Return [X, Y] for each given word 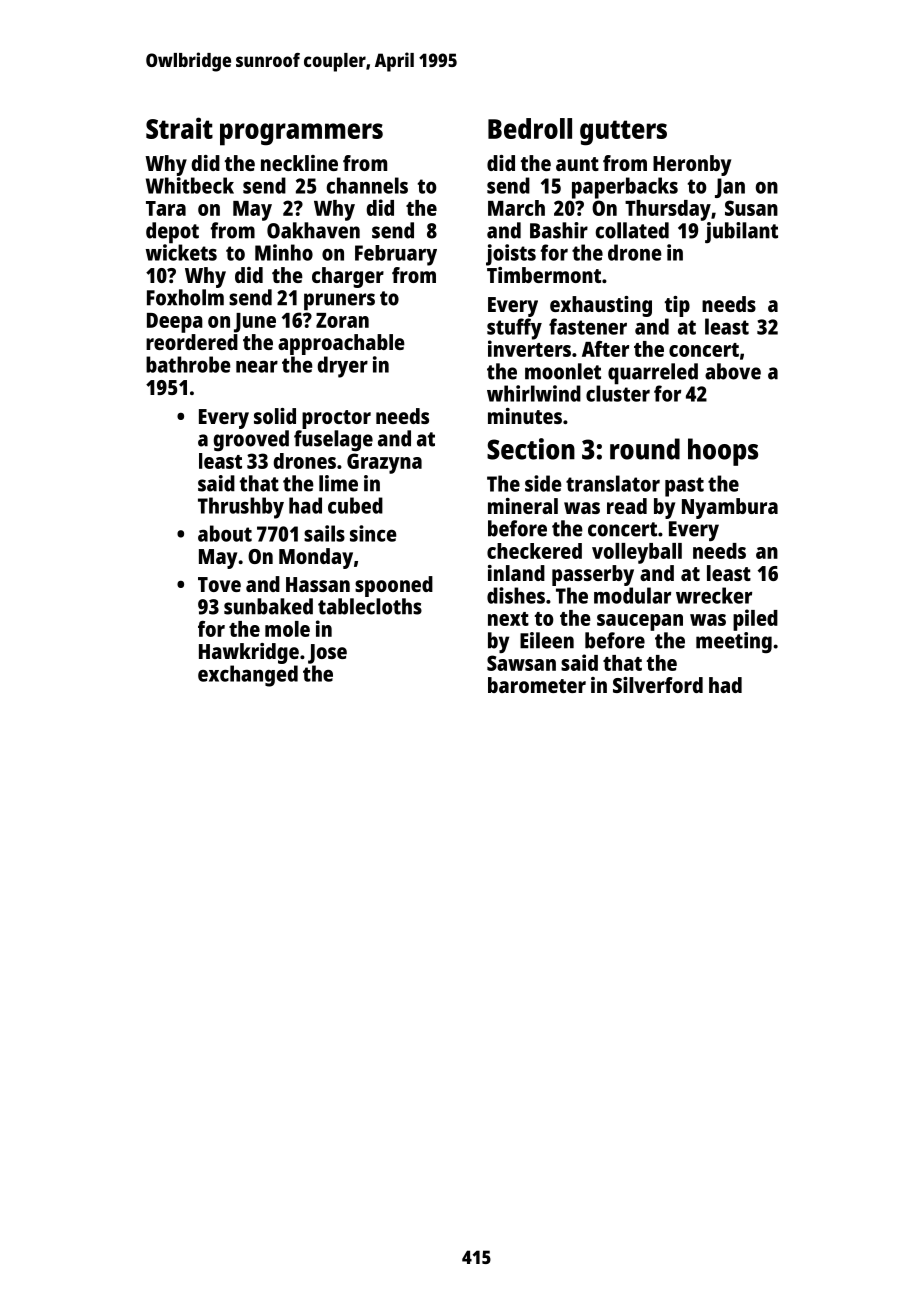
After [605, 349]
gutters [623, 133]
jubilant [741, 232]
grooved [251, 440]
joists [511, 255]
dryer [342, 367]
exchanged [248, 676]
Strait [179, 128]
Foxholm [185, 297]
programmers [301, 134]
